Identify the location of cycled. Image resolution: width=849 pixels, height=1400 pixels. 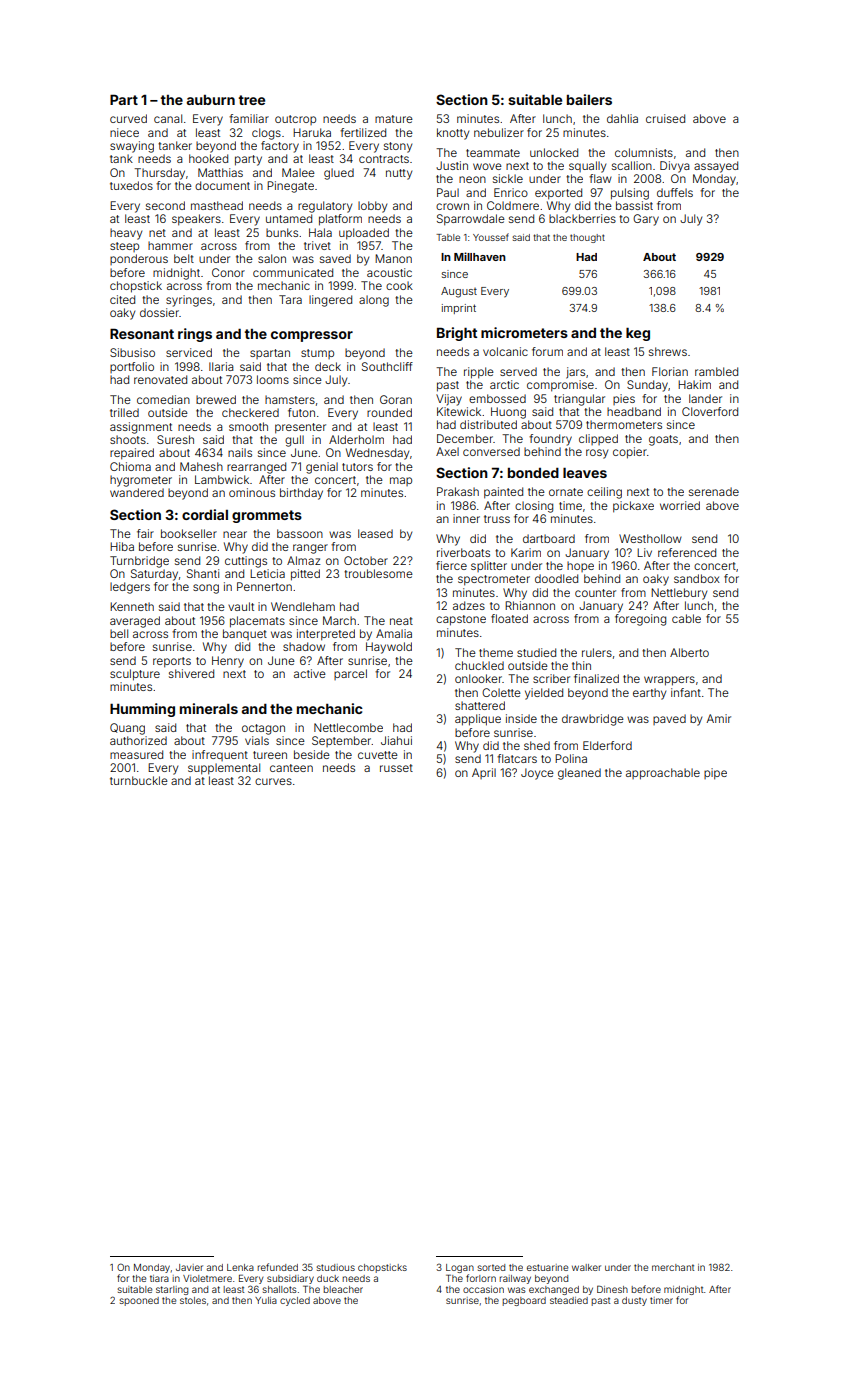
(295, 1301).
